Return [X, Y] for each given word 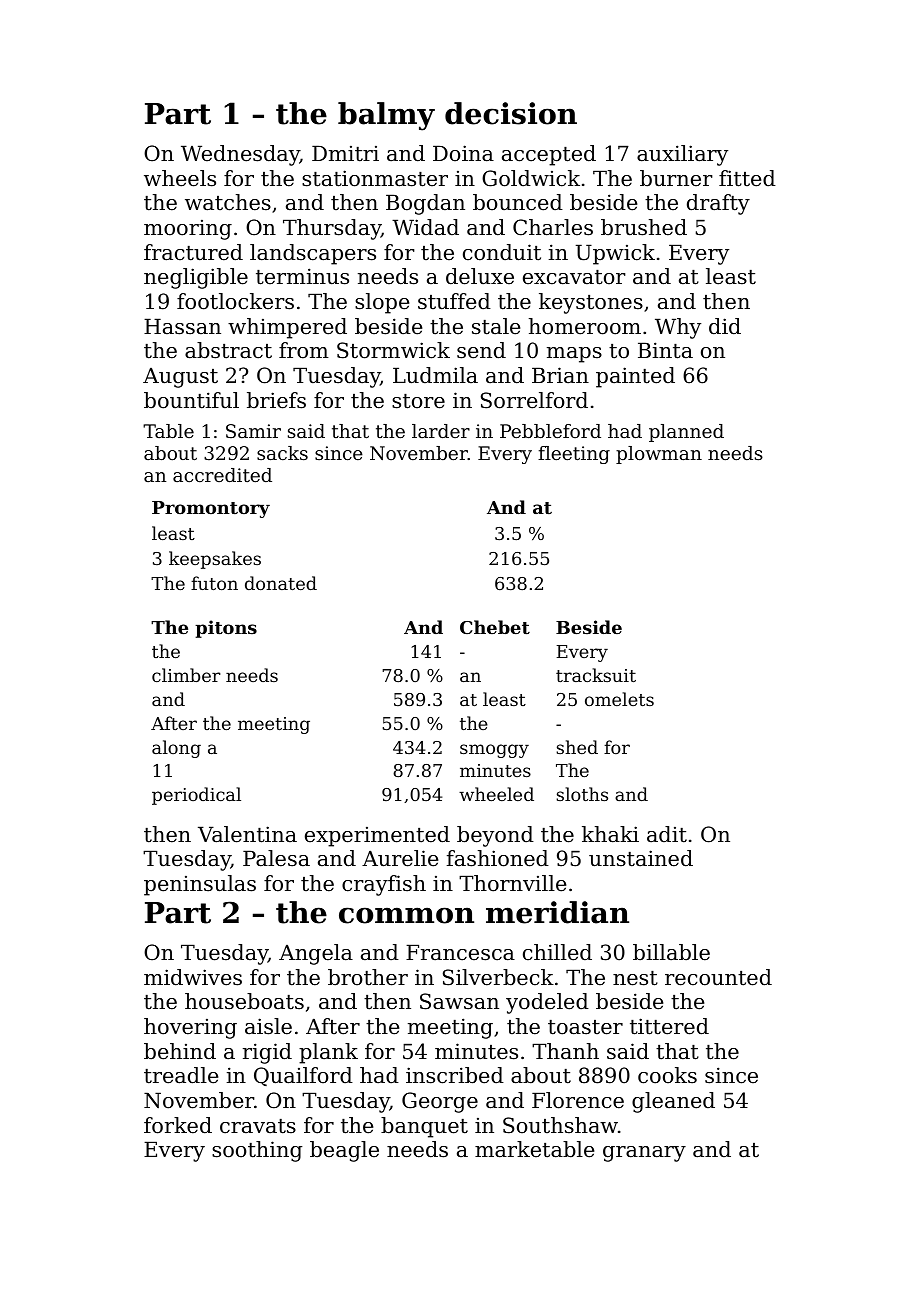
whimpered [287, 328]
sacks [282, 453]
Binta [665, 350]
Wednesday [240, 155]
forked [178, 1125]
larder [441, 431]
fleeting [574, 455]
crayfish [384, 885]
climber [186, 675]
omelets [619, 699]
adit [667, 834]
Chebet [495, 627]
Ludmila [435, 375]
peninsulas [200, 885]
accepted [549, 155]
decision [511, 113]
